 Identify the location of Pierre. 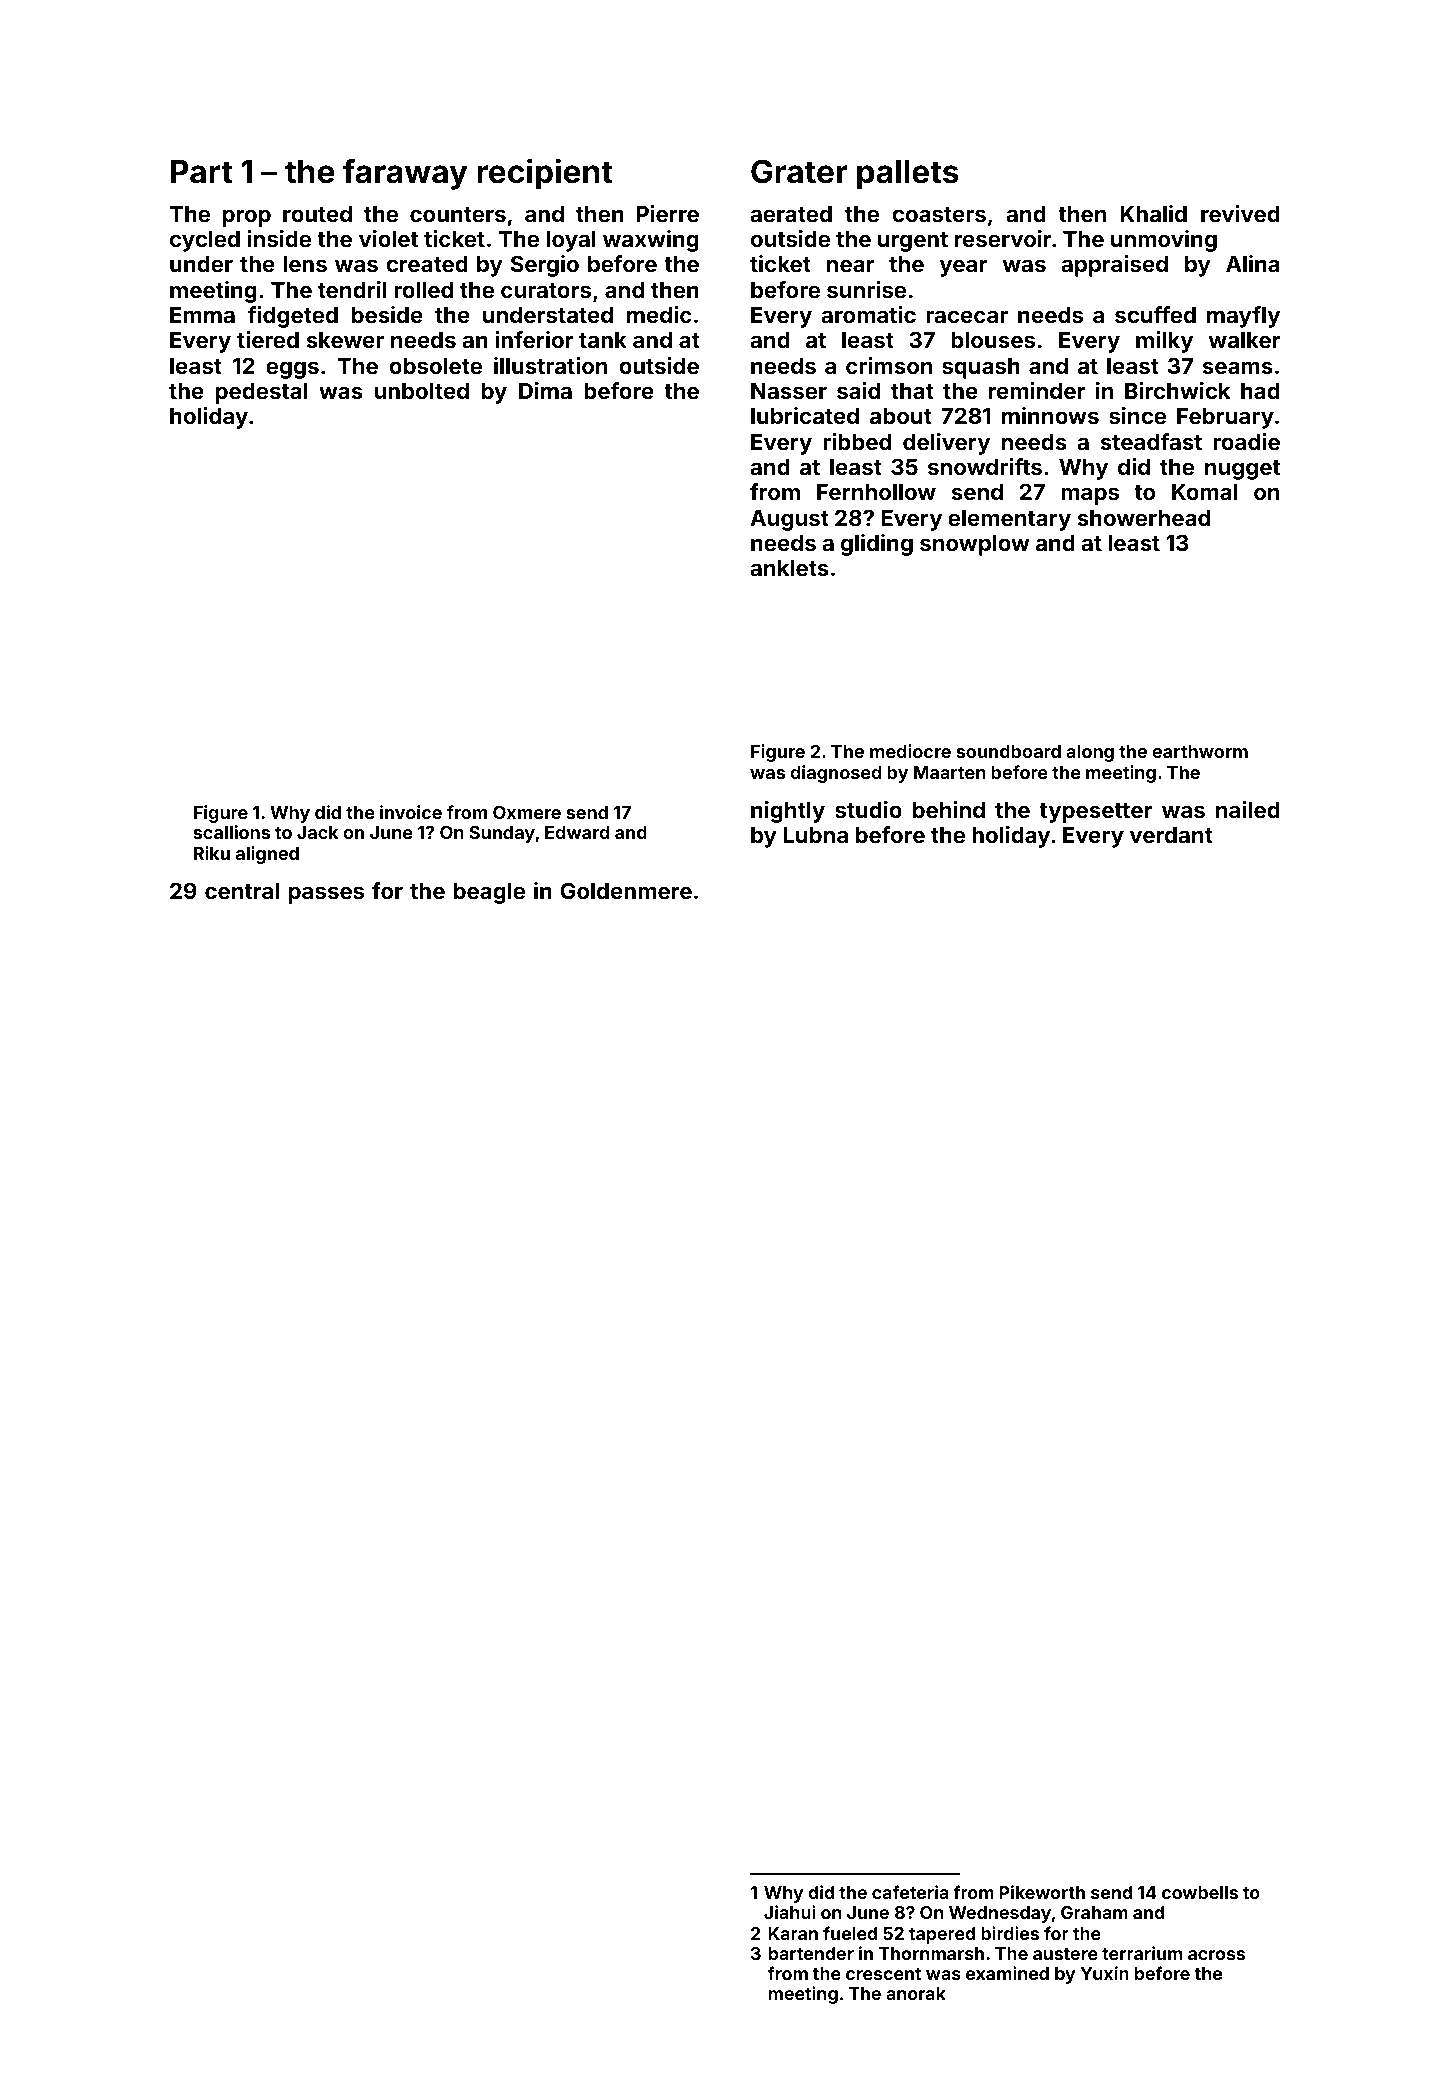
(667, 213).
